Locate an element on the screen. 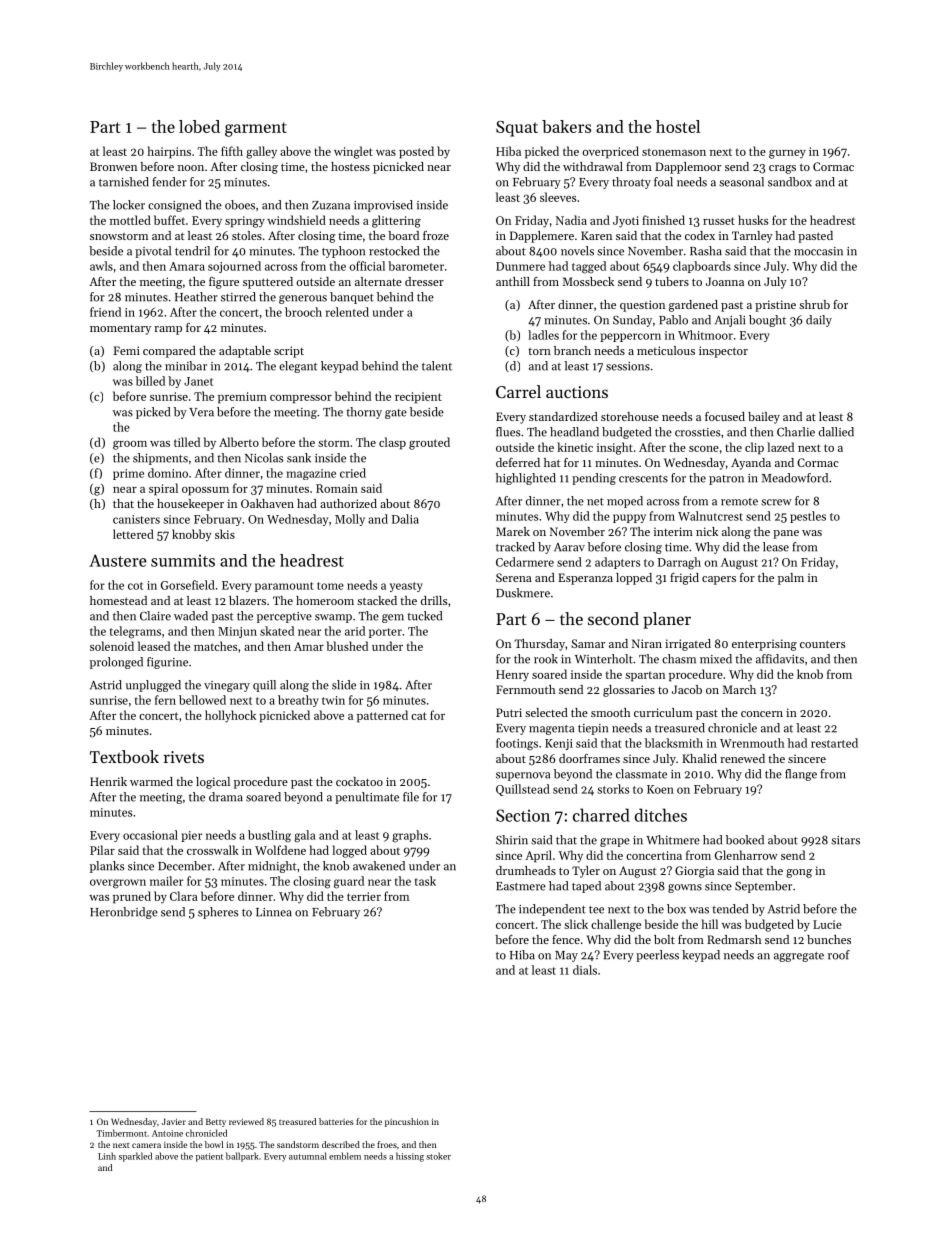 The height and width of the screenshot is (1233, 952). gong is located at coordinates (799, 873).
